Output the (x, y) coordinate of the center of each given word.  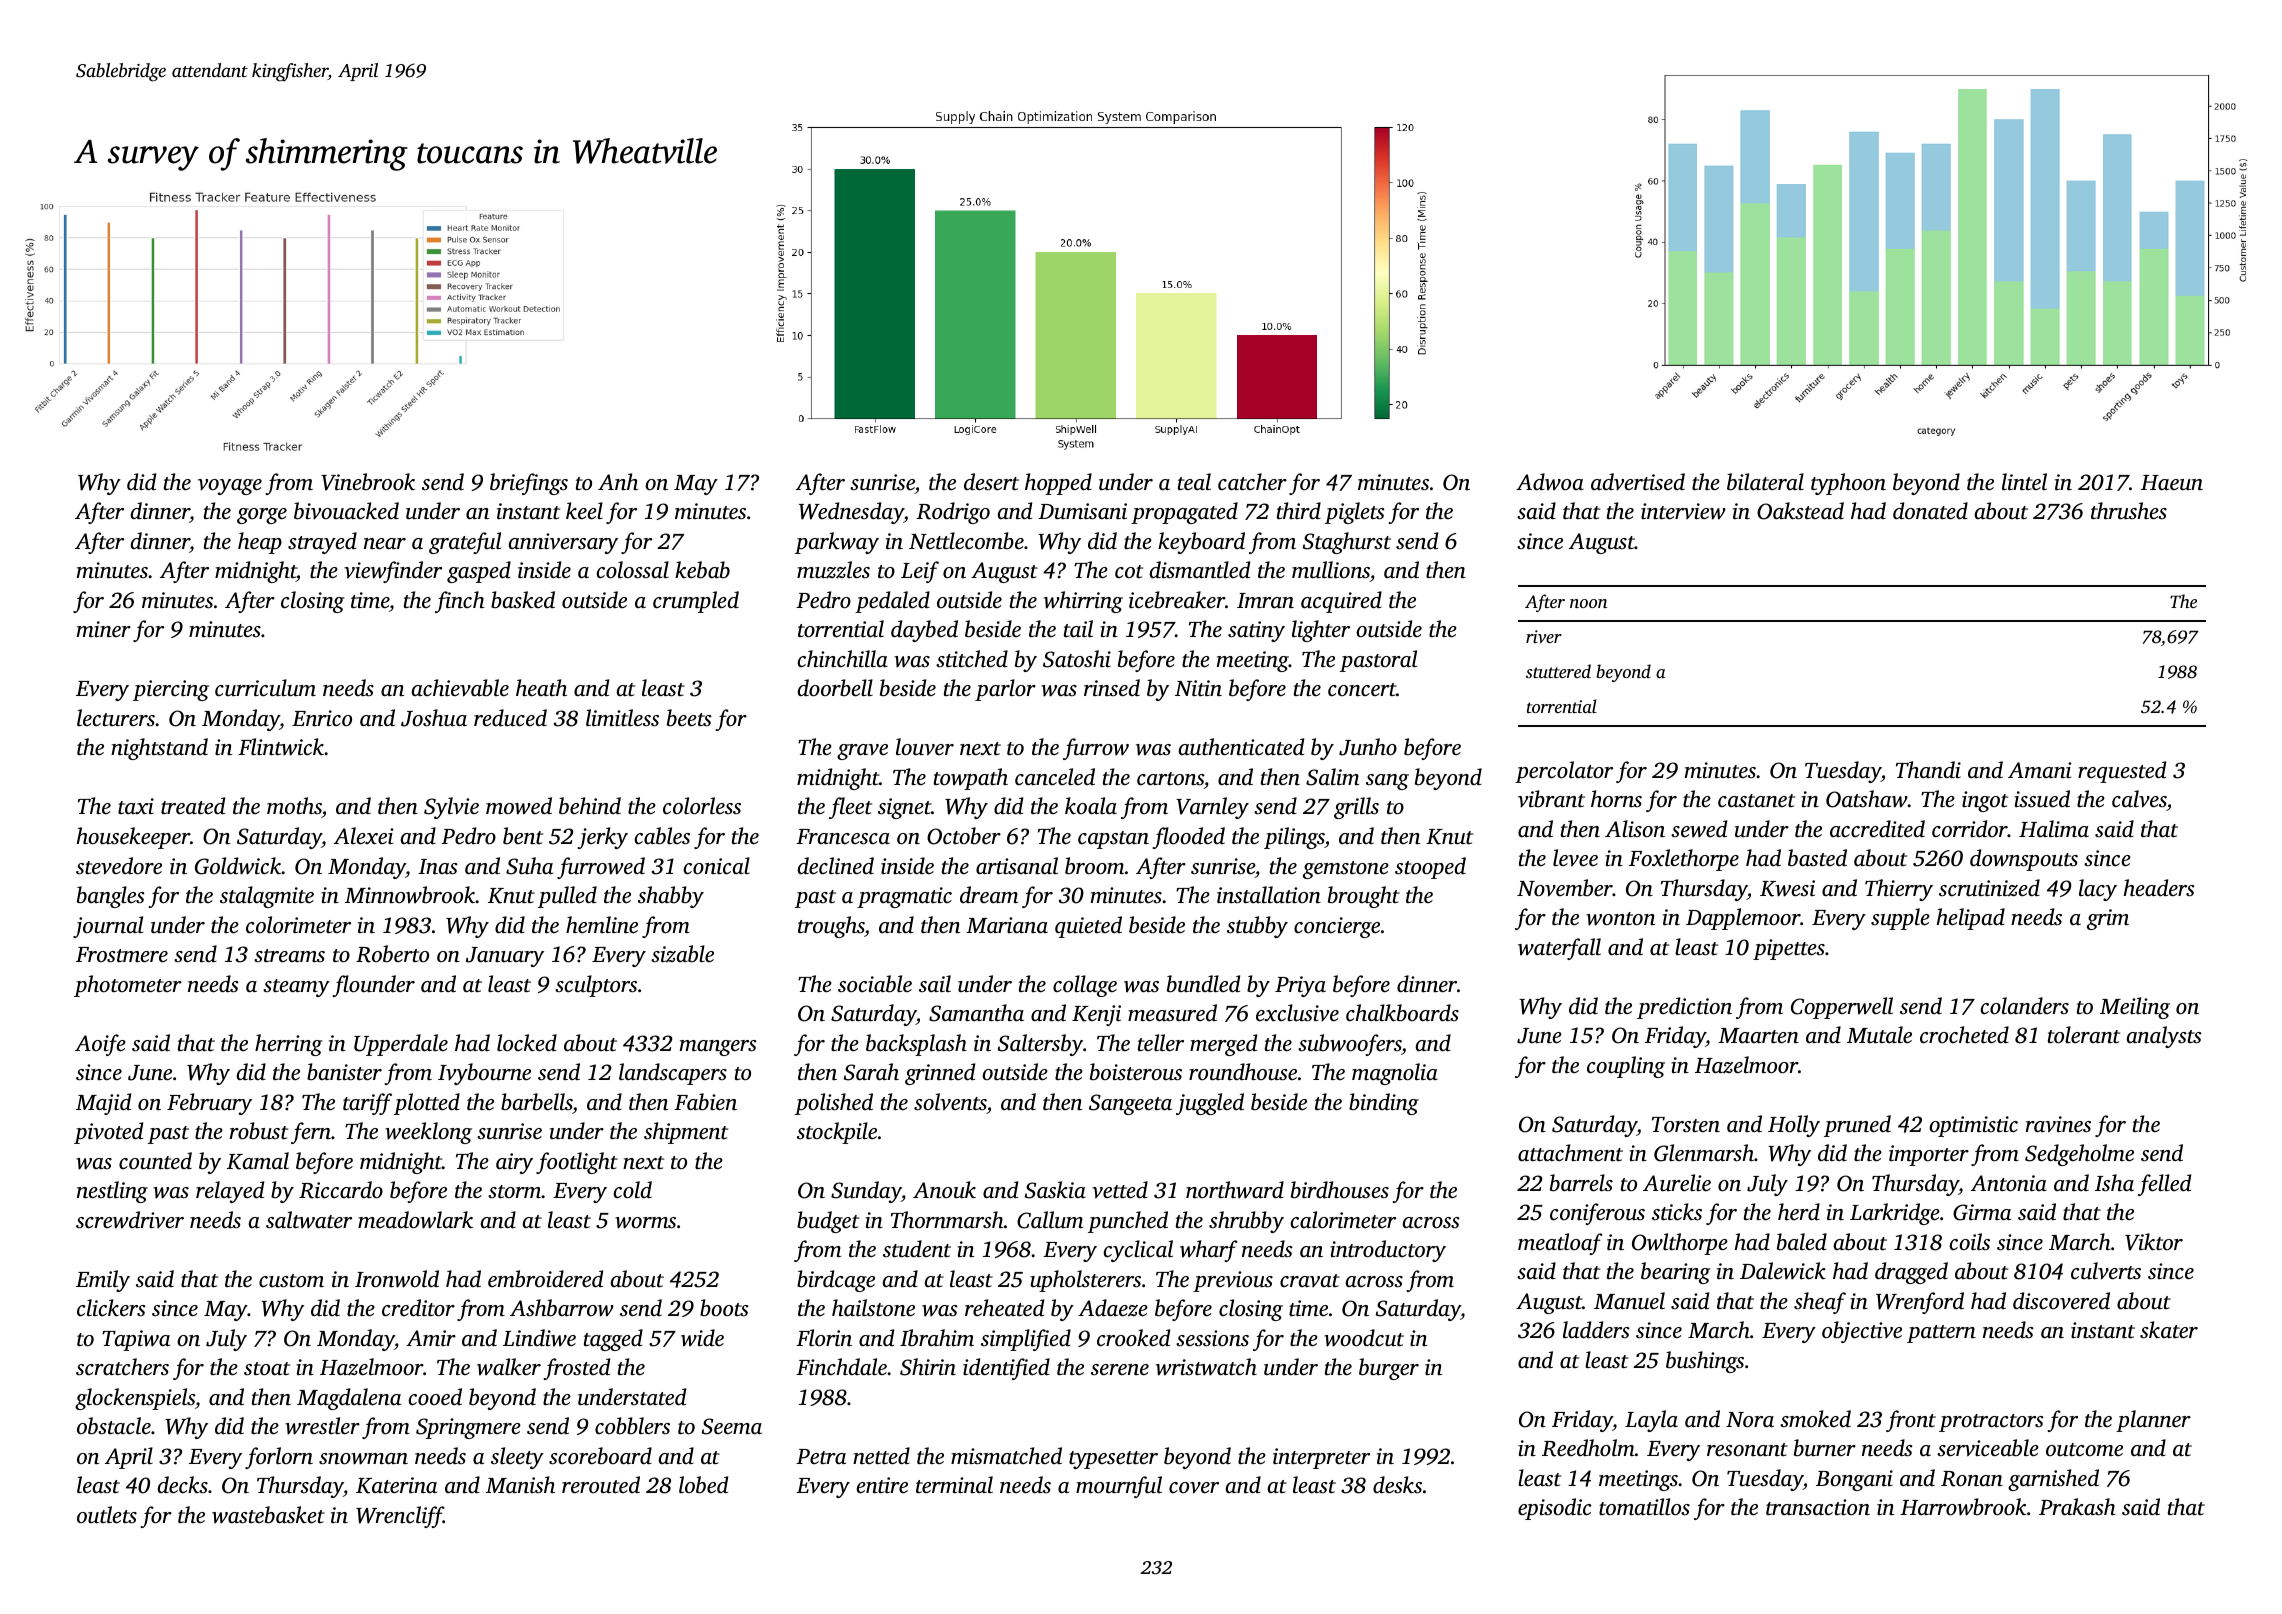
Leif (920, 572)
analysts (2164, 1037)
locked (527, 1043)
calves (2139, 799)
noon (1588, 603)
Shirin (928, 1367)
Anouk (944, 1190)
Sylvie (451, 808)
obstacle (114, 1426)
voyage (230, 487)
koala (1091, 805)
